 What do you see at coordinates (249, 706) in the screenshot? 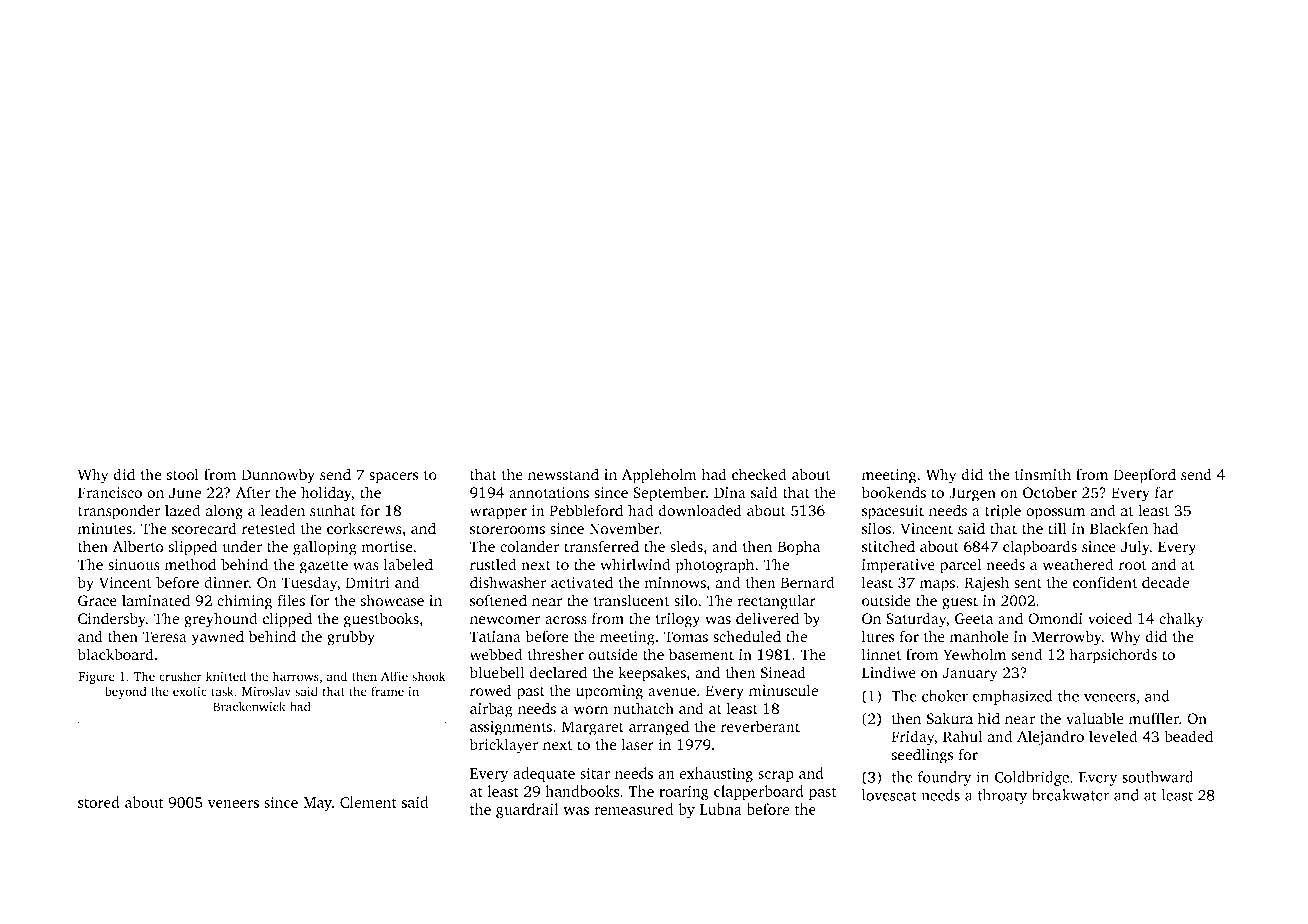
I see `Brackenwick` at bounding box center [249, 706].
